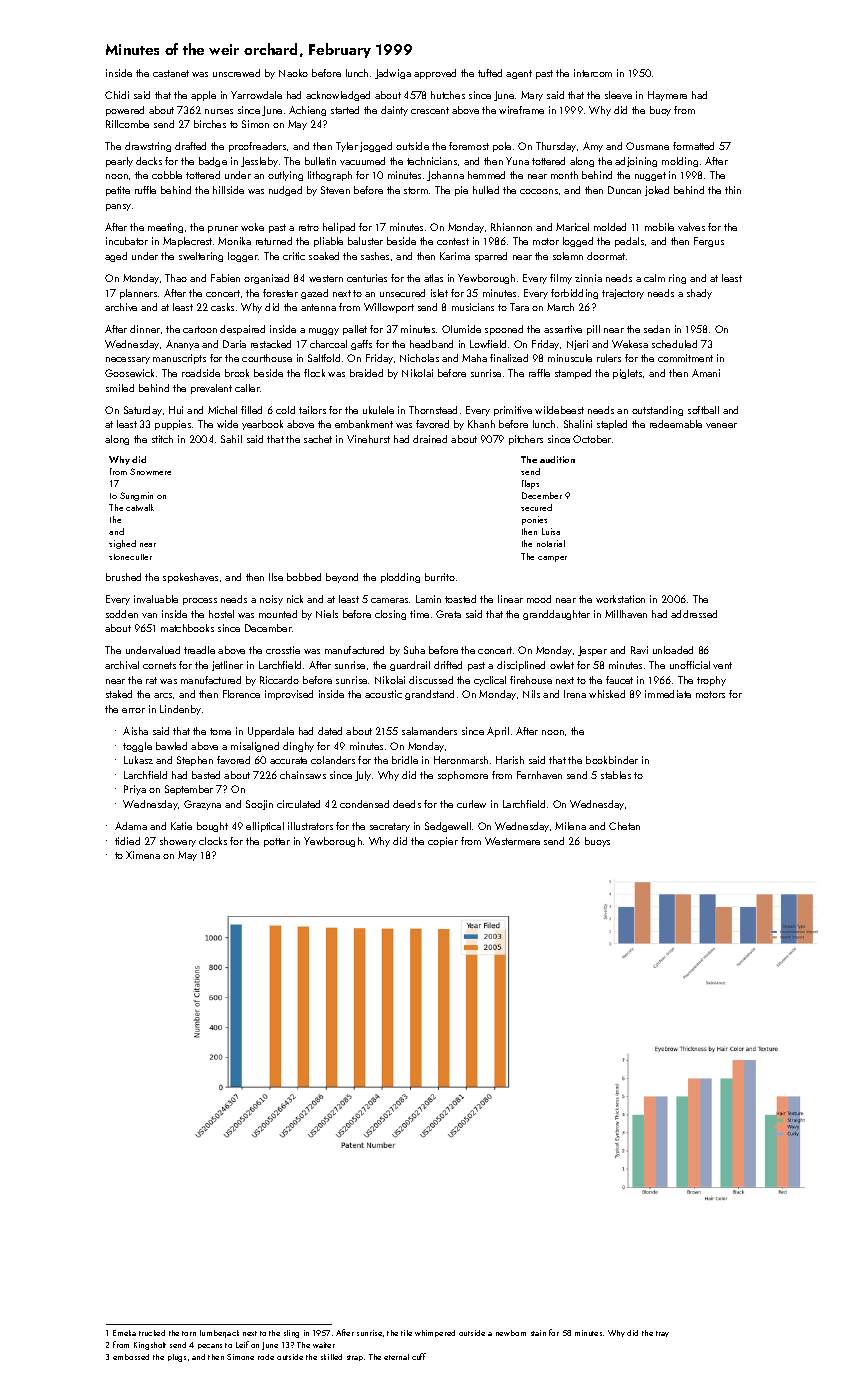  Describe the element at coordinates (443, 842) in the screenshot. I see `copier` at that location.
